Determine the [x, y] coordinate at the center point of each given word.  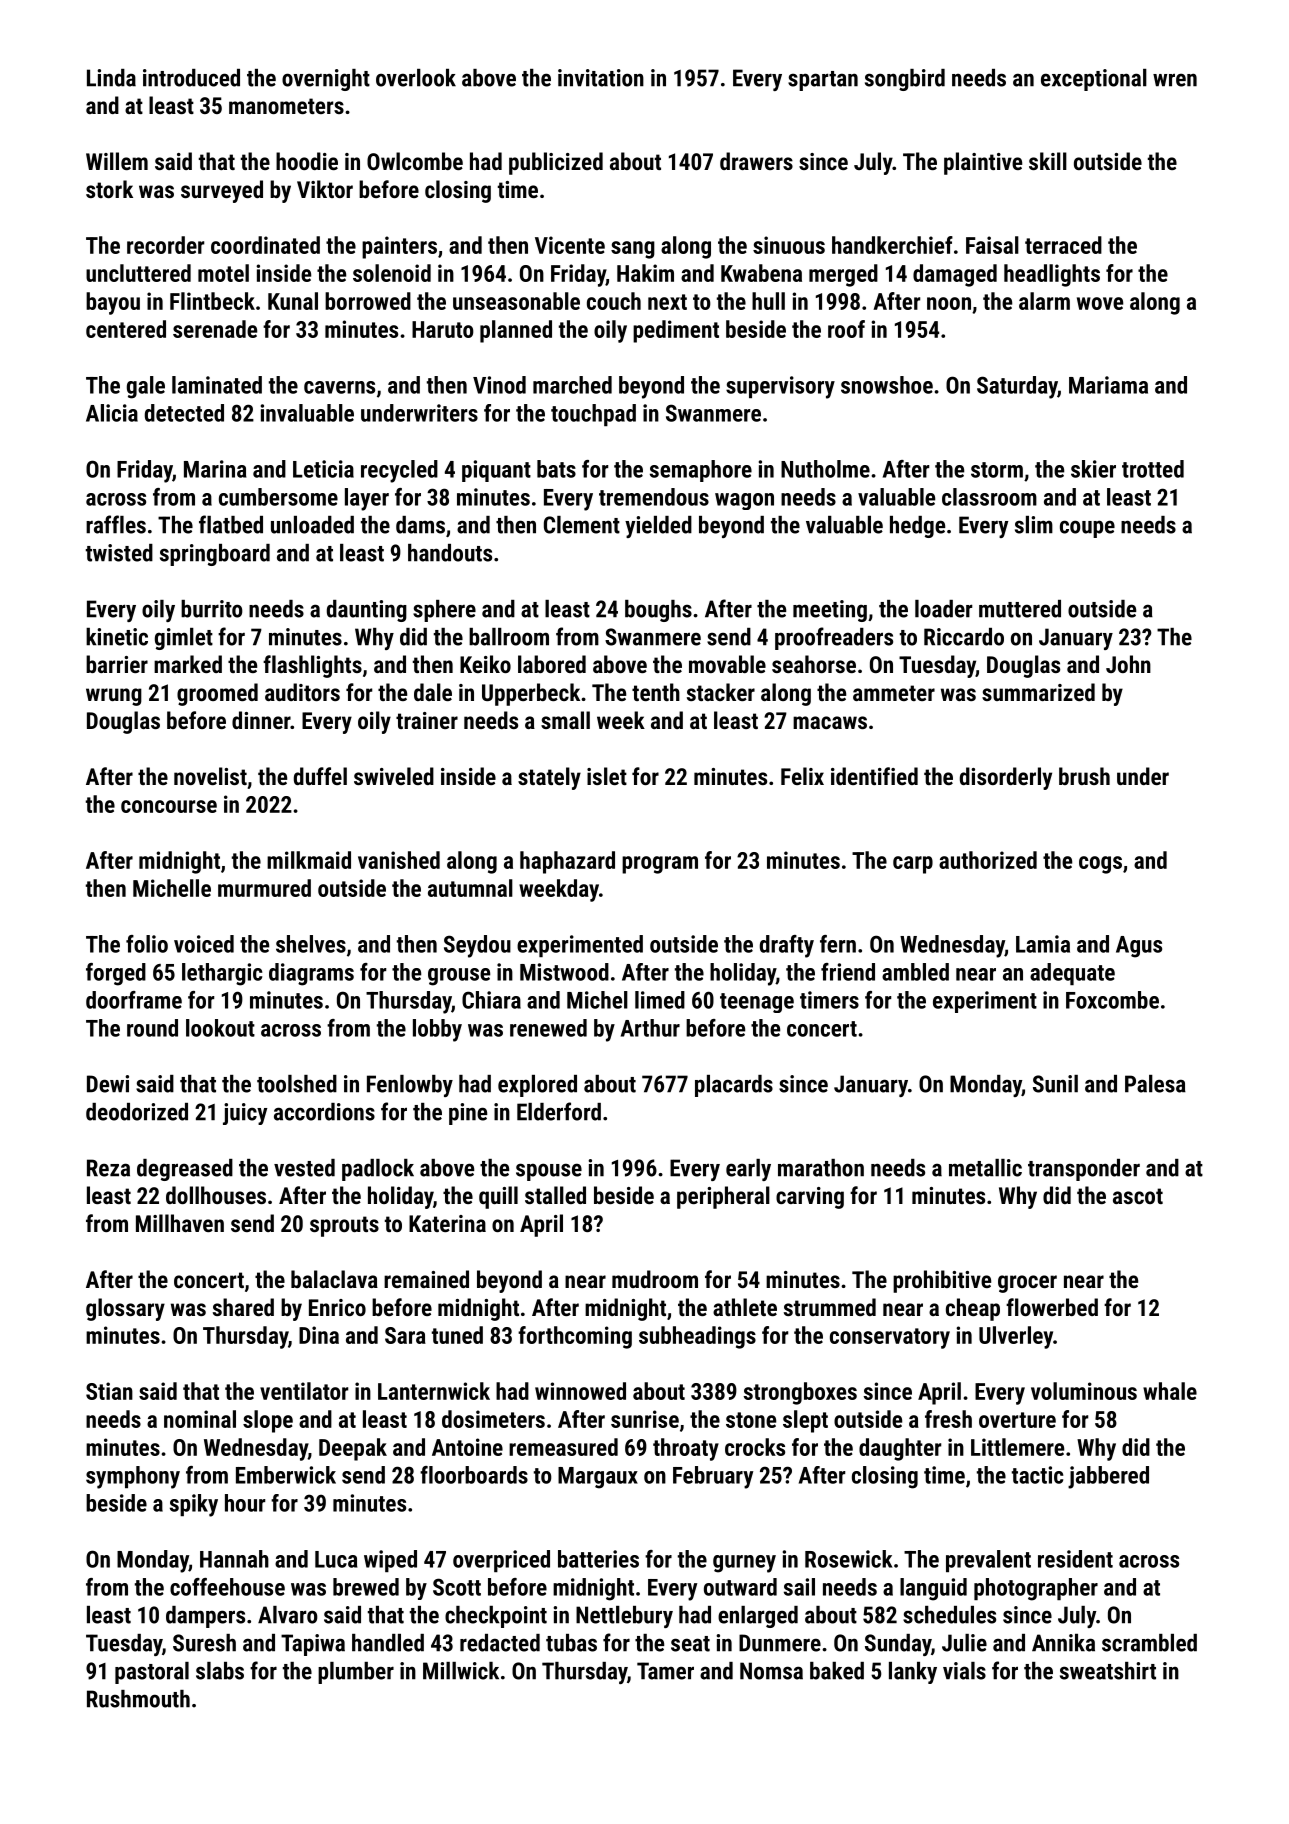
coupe [1087, 529]
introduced [191, 78]
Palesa [1155, 1084]
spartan [823, 81]
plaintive [983, 163]
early [748, 1170]
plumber [356, 1673]
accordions [324, 1112]
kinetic [117, 637]
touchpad [593, 415]
